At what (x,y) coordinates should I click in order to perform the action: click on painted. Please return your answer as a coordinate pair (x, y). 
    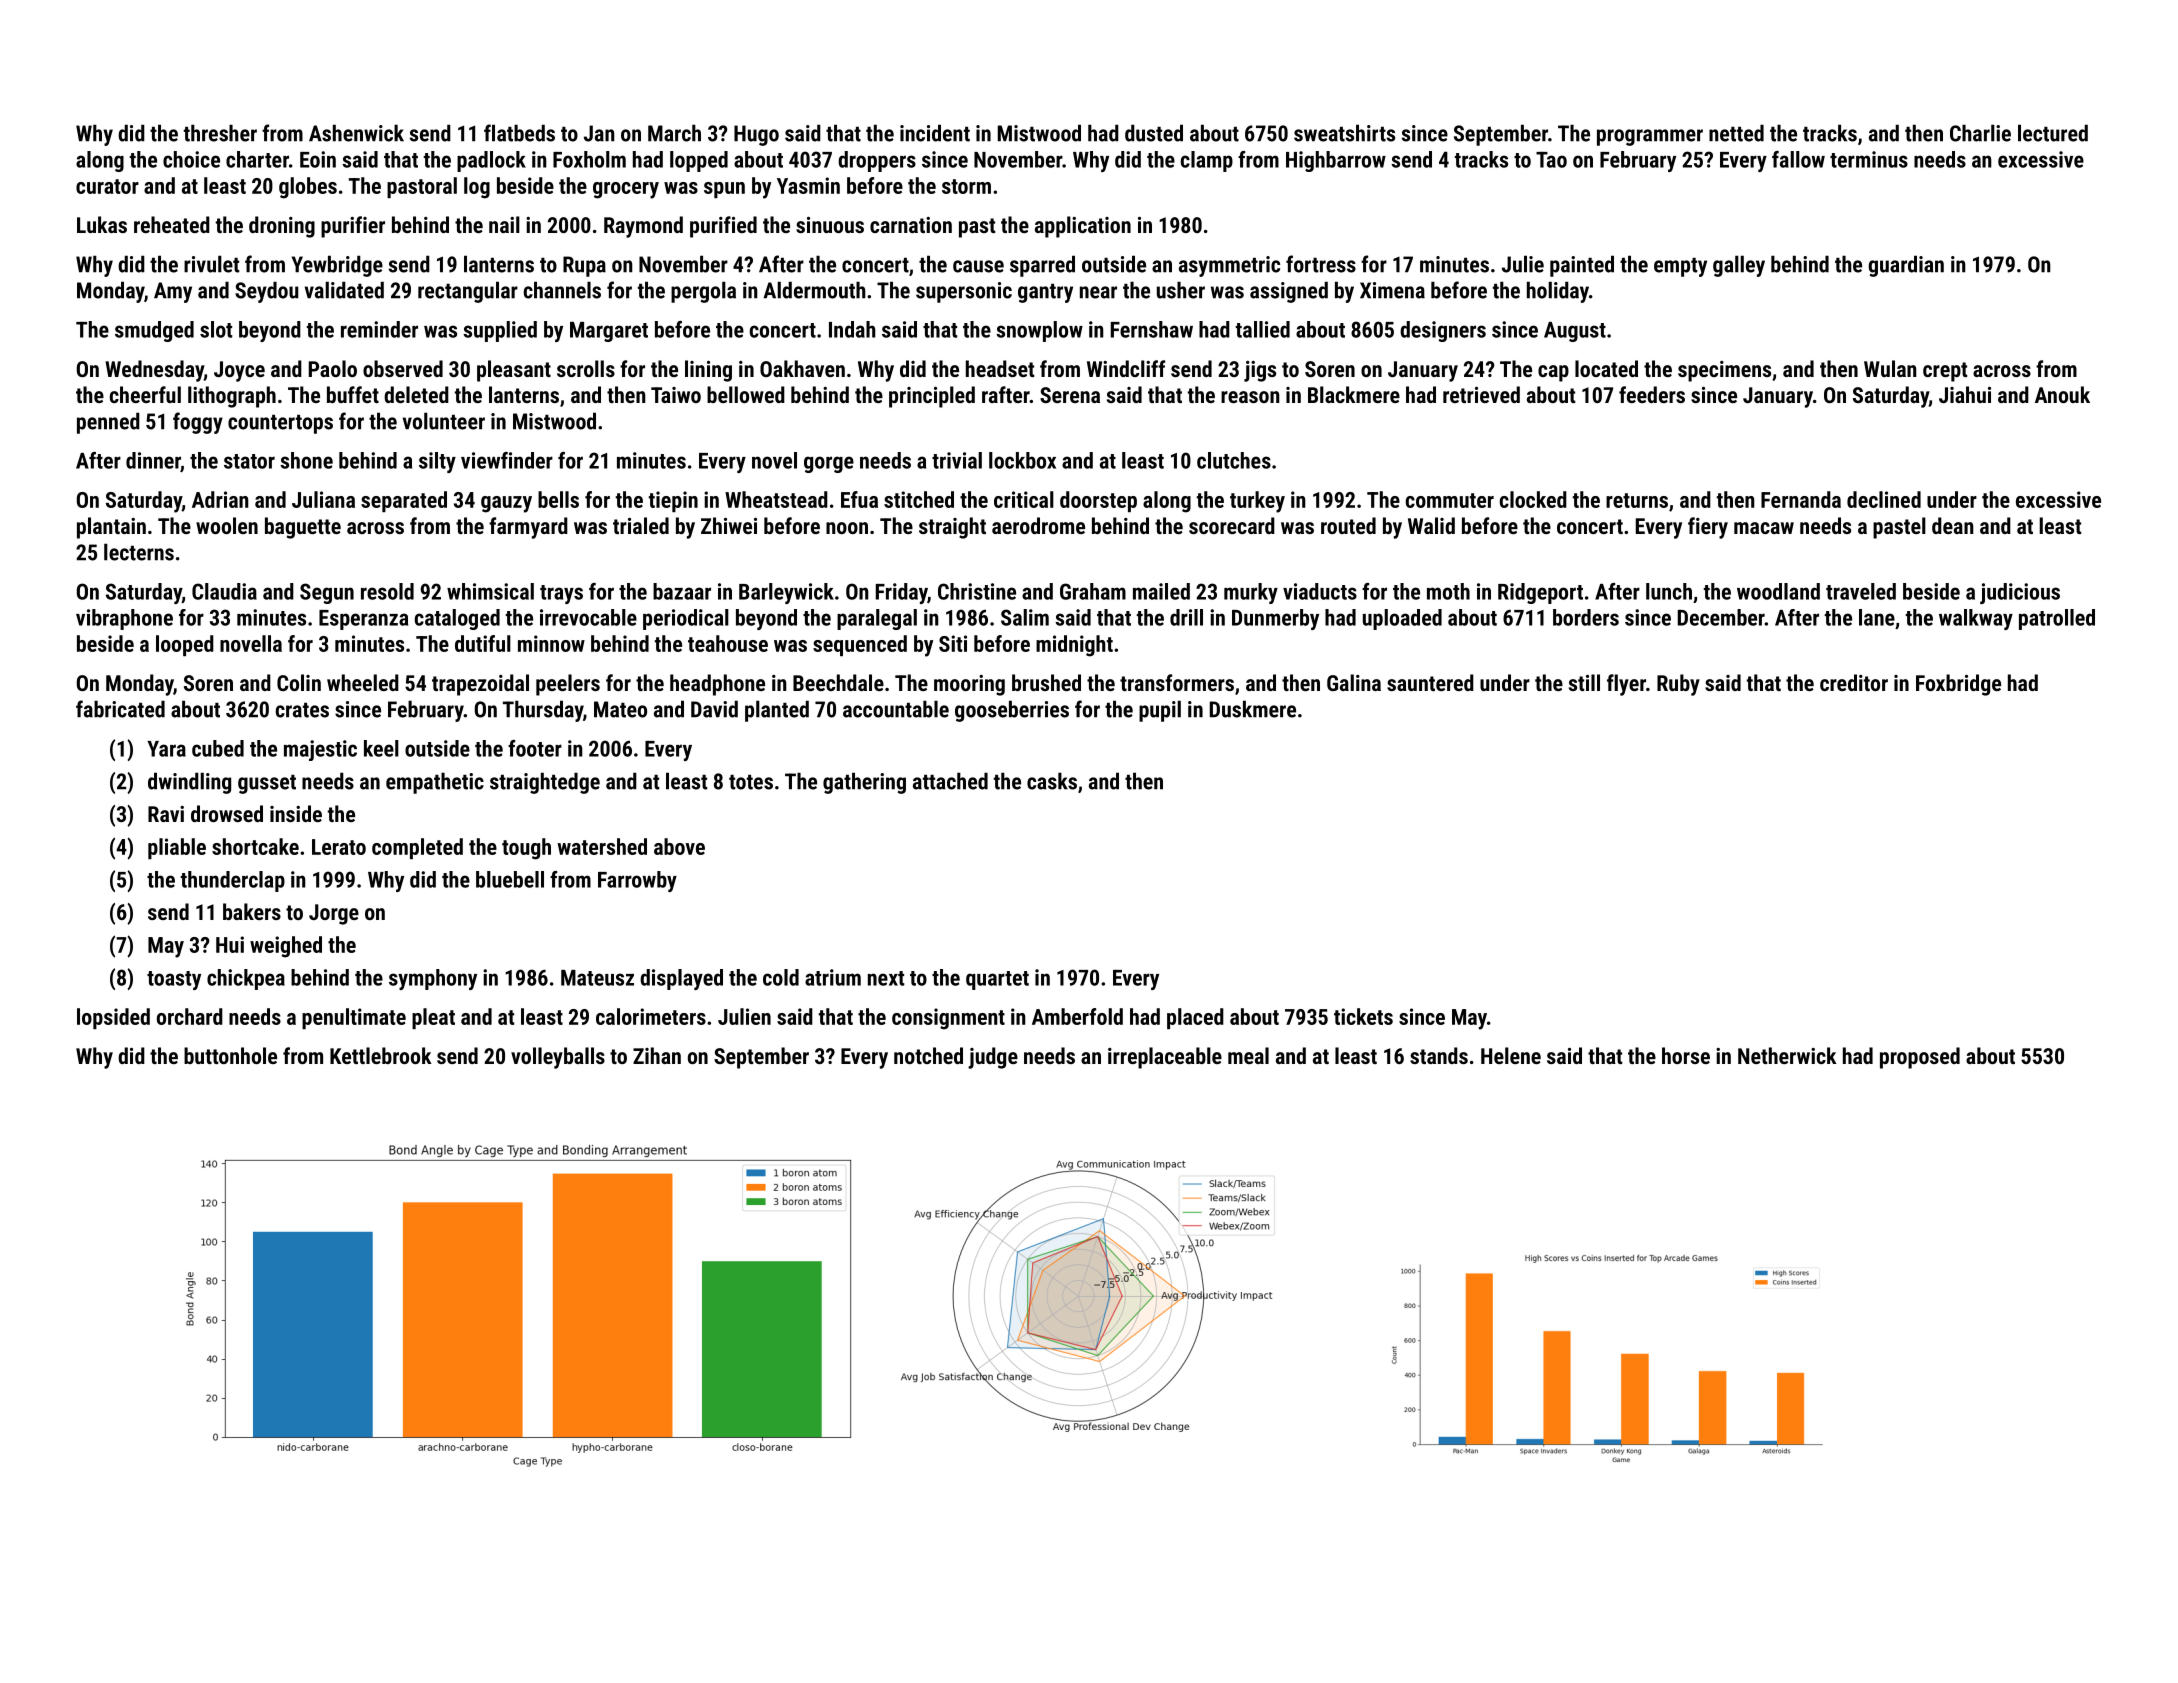
    Looking at the image, I should click on (1582, 266).
